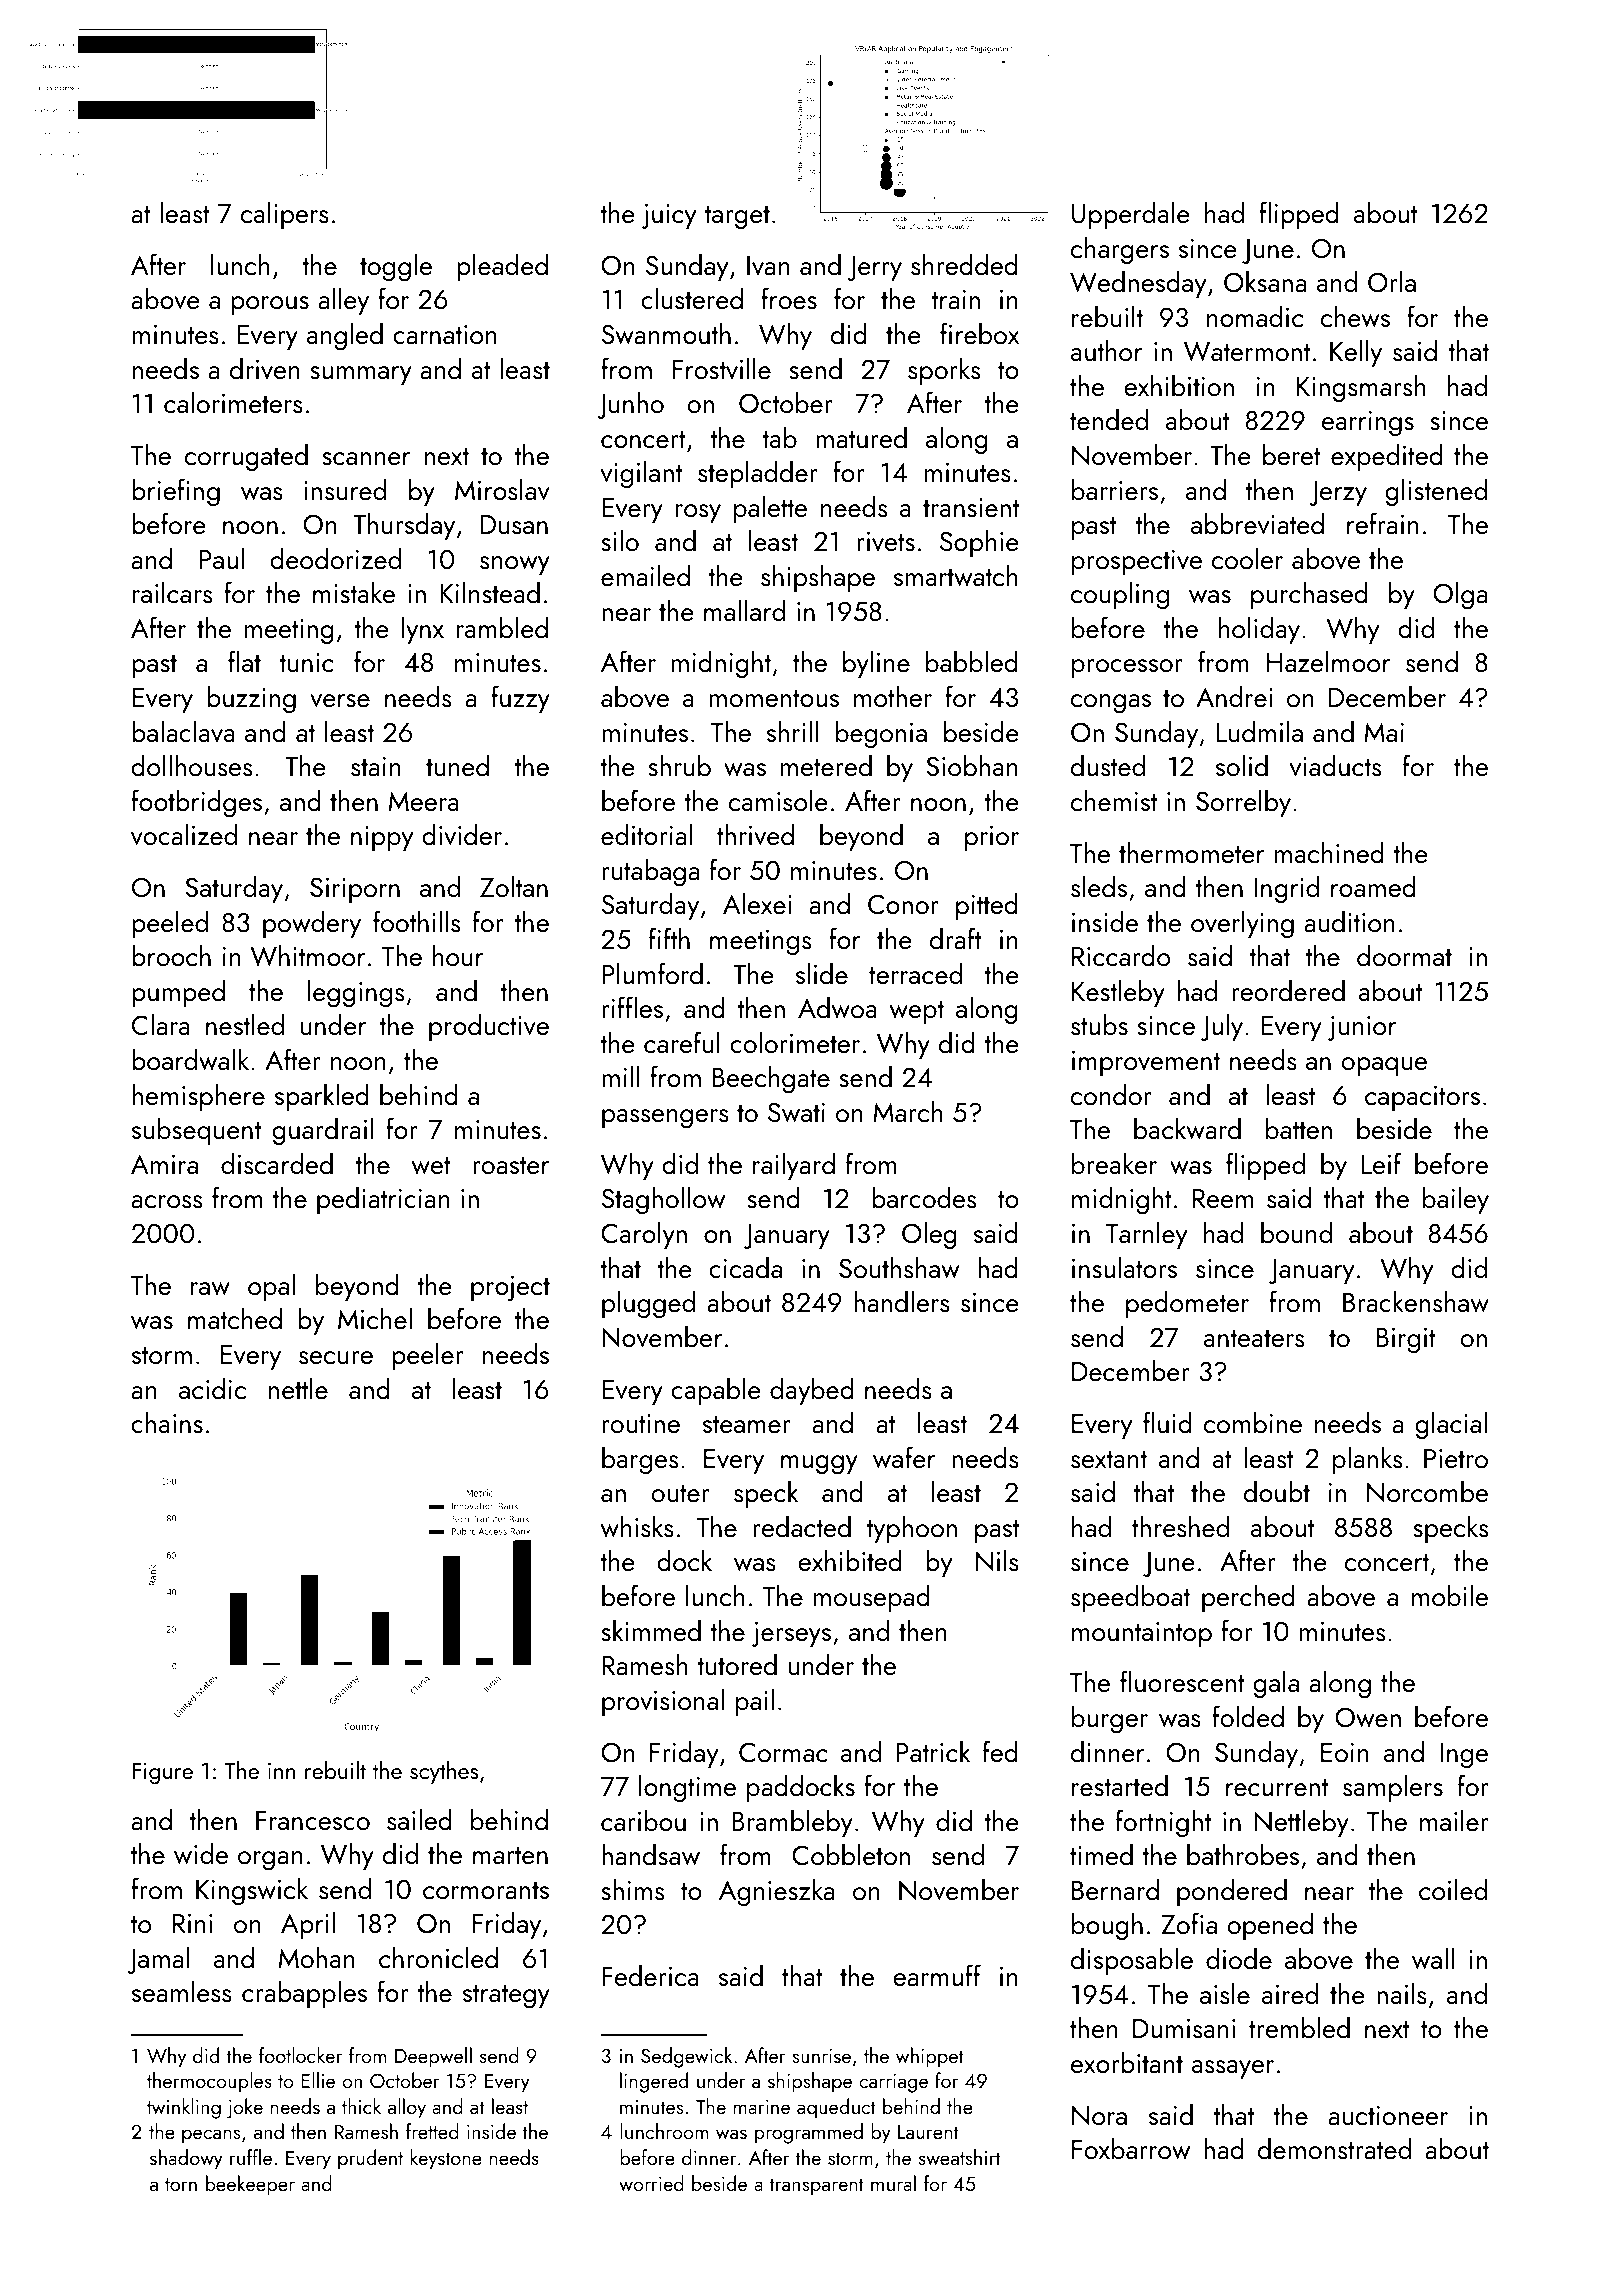 The height and width of the document is (2292, 1620). Describe the element at coordinates (1247, 352) in the document. I see `Watermont` at that location.
